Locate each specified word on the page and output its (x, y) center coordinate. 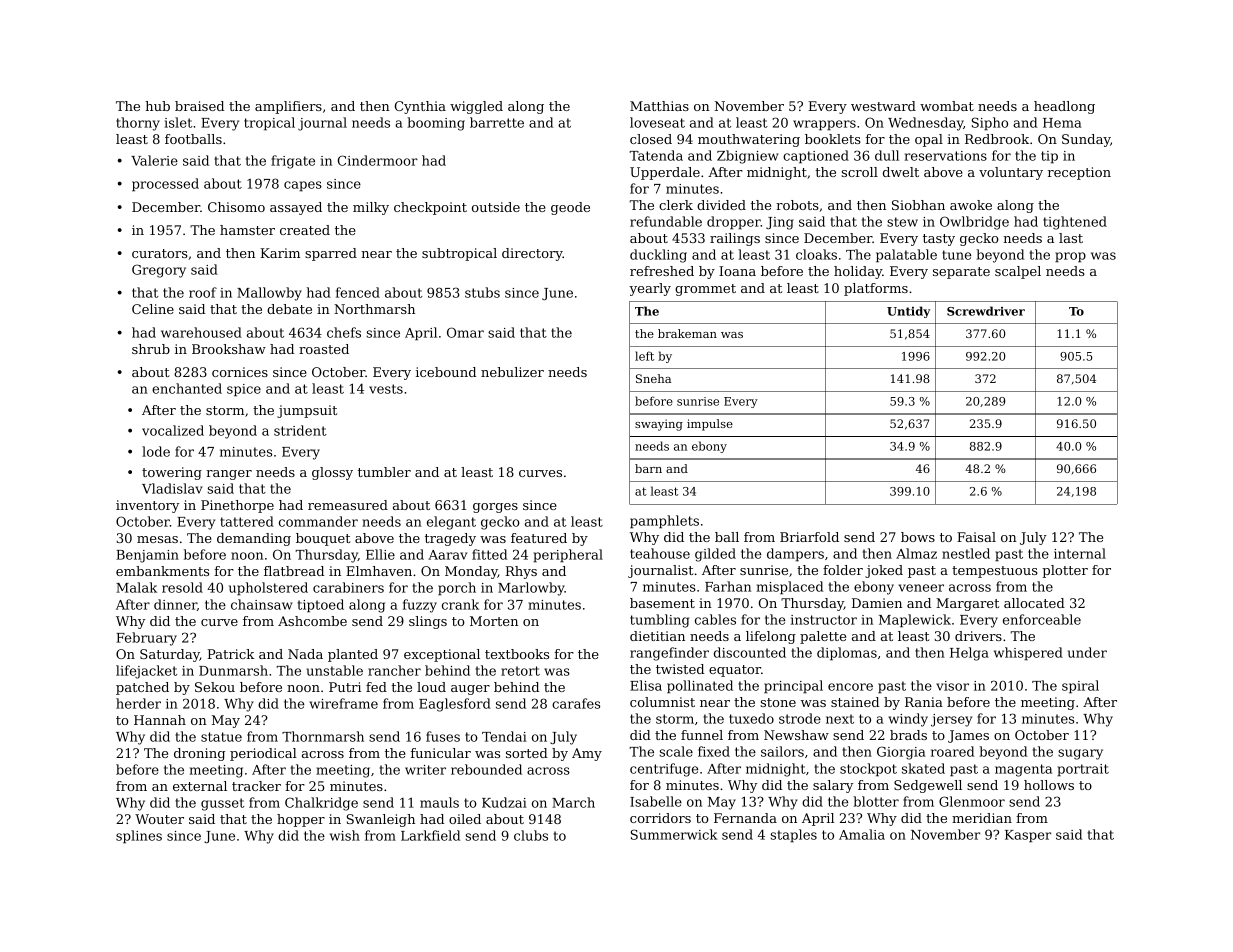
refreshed (662, 271)
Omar (465, 332)
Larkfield (430, 835)
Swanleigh (381, 820)
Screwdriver (986, 311)
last (1071, 238)
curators (160, 253)
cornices (240, 372)
